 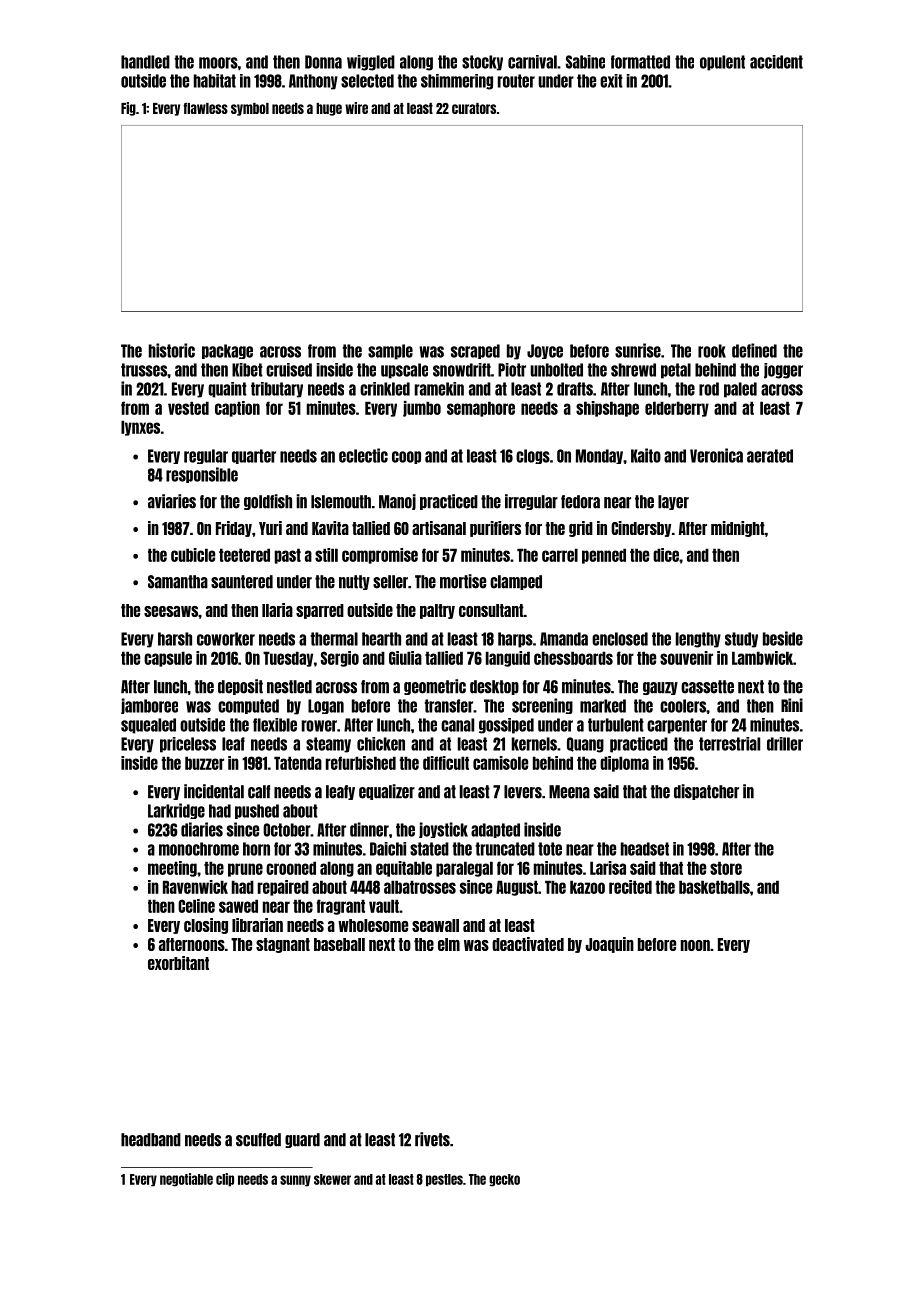 I want to click on guard, so click(x=302, y=1140).
